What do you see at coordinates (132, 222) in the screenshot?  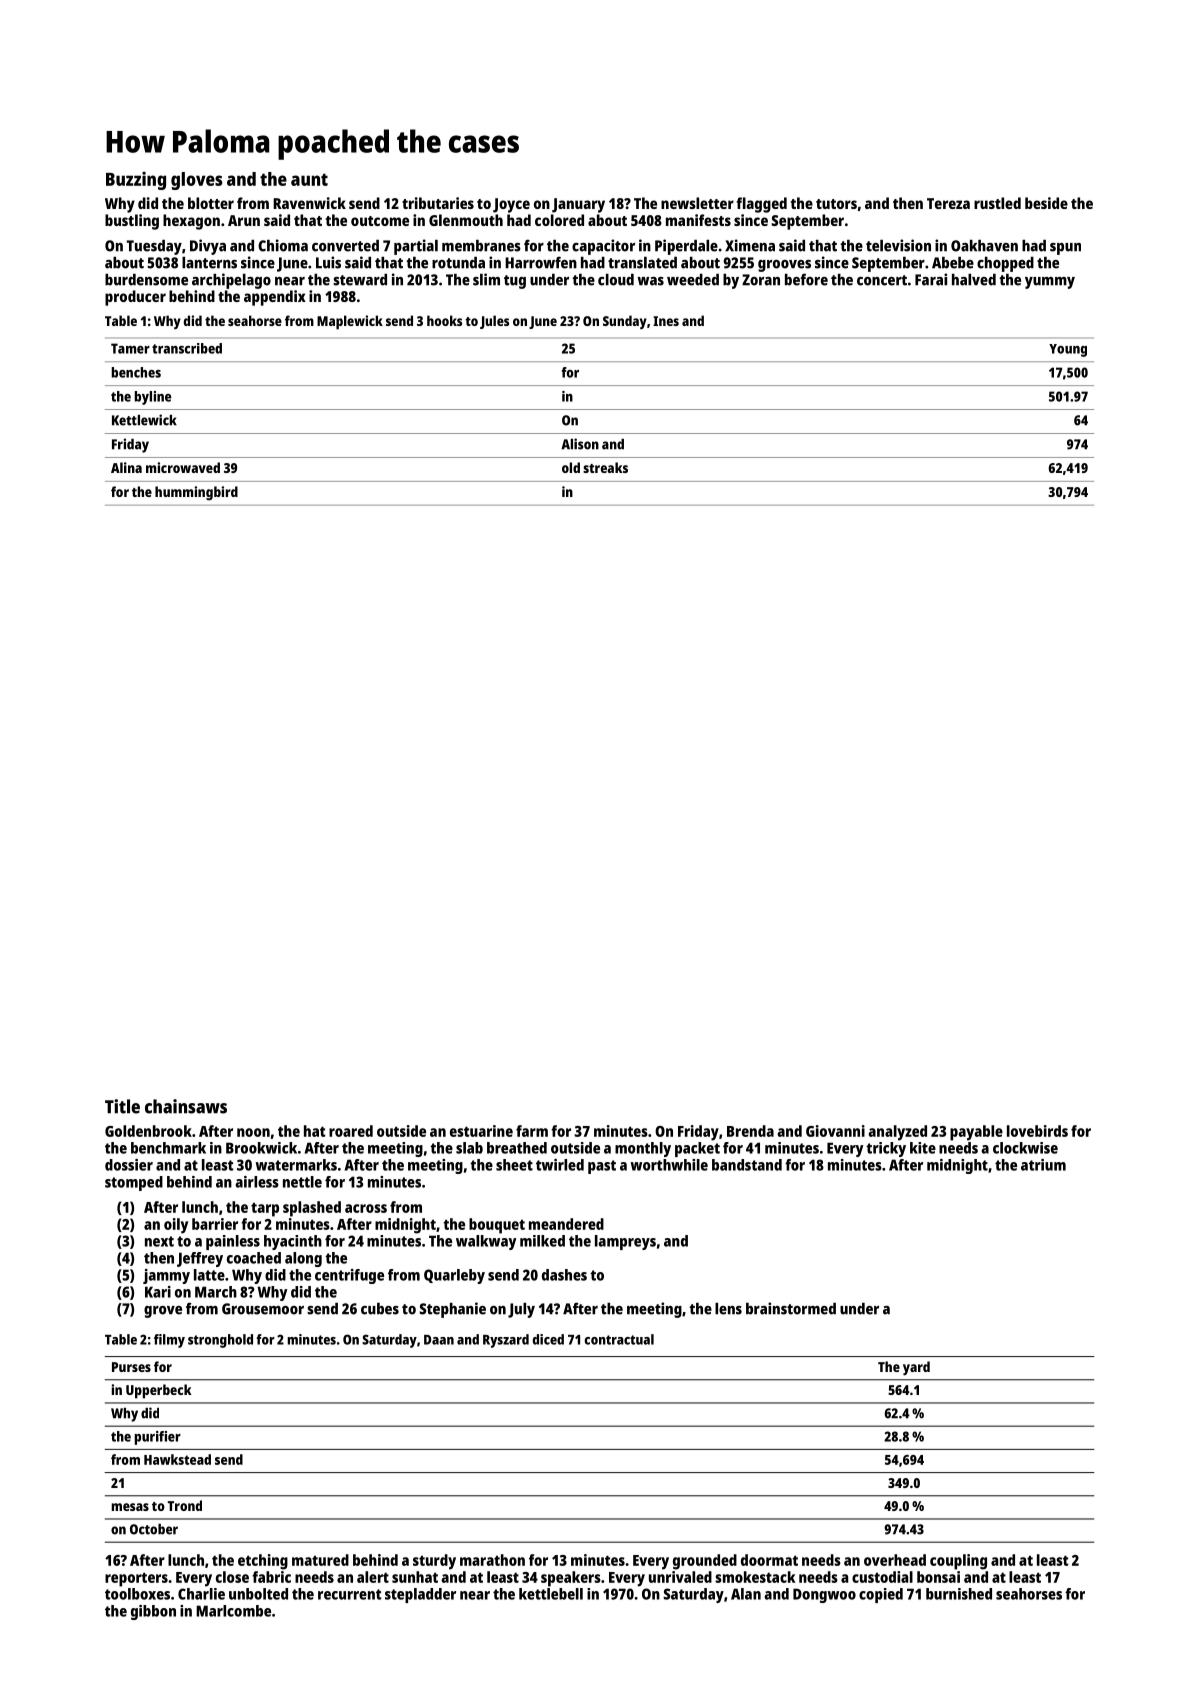 I see `bustling` at bounding box center [132, 222].
